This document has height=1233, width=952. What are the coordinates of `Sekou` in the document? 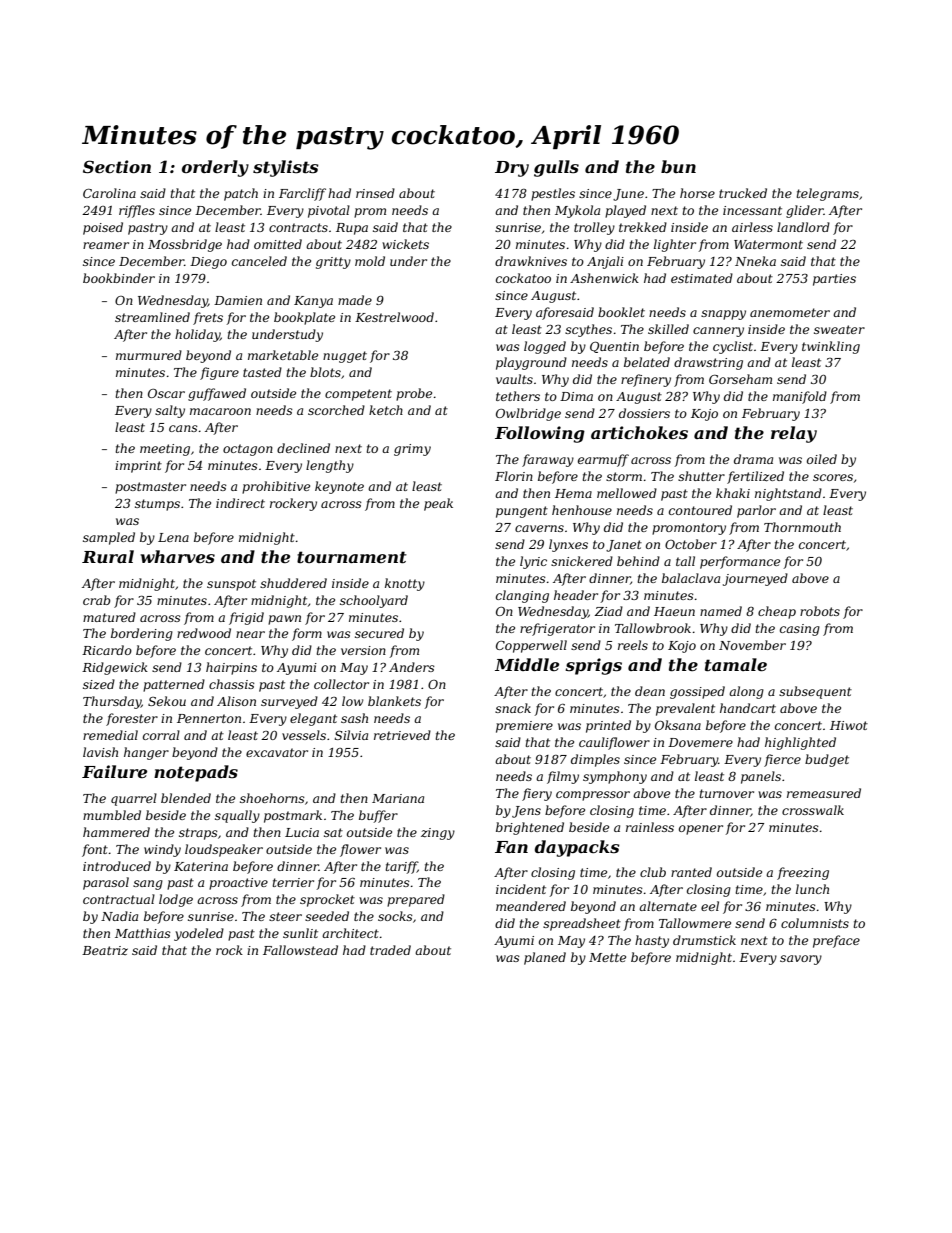 It's located at (167, 701).
